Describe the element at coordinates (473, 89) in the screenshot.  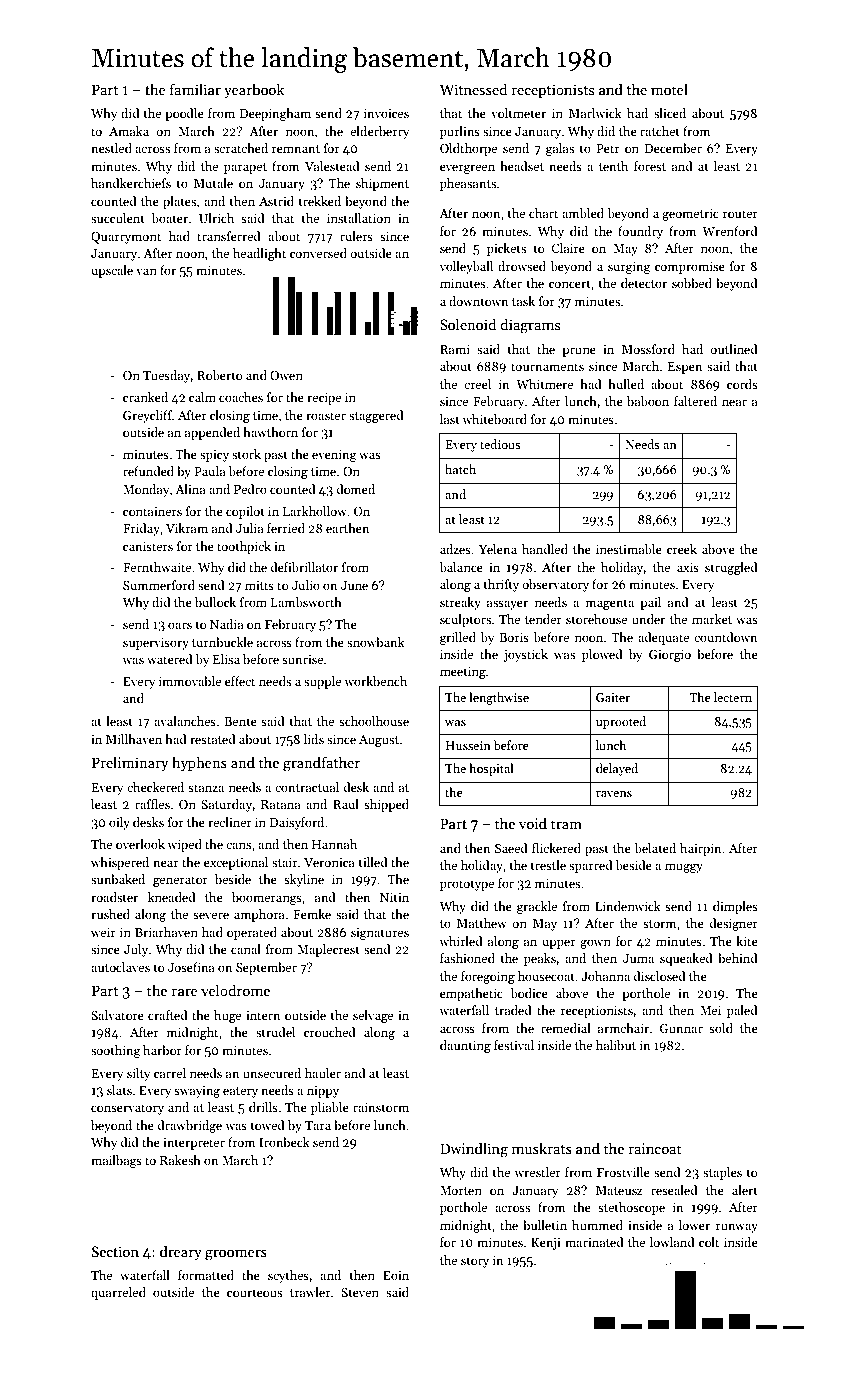
I see `Witnessed` at that location.
